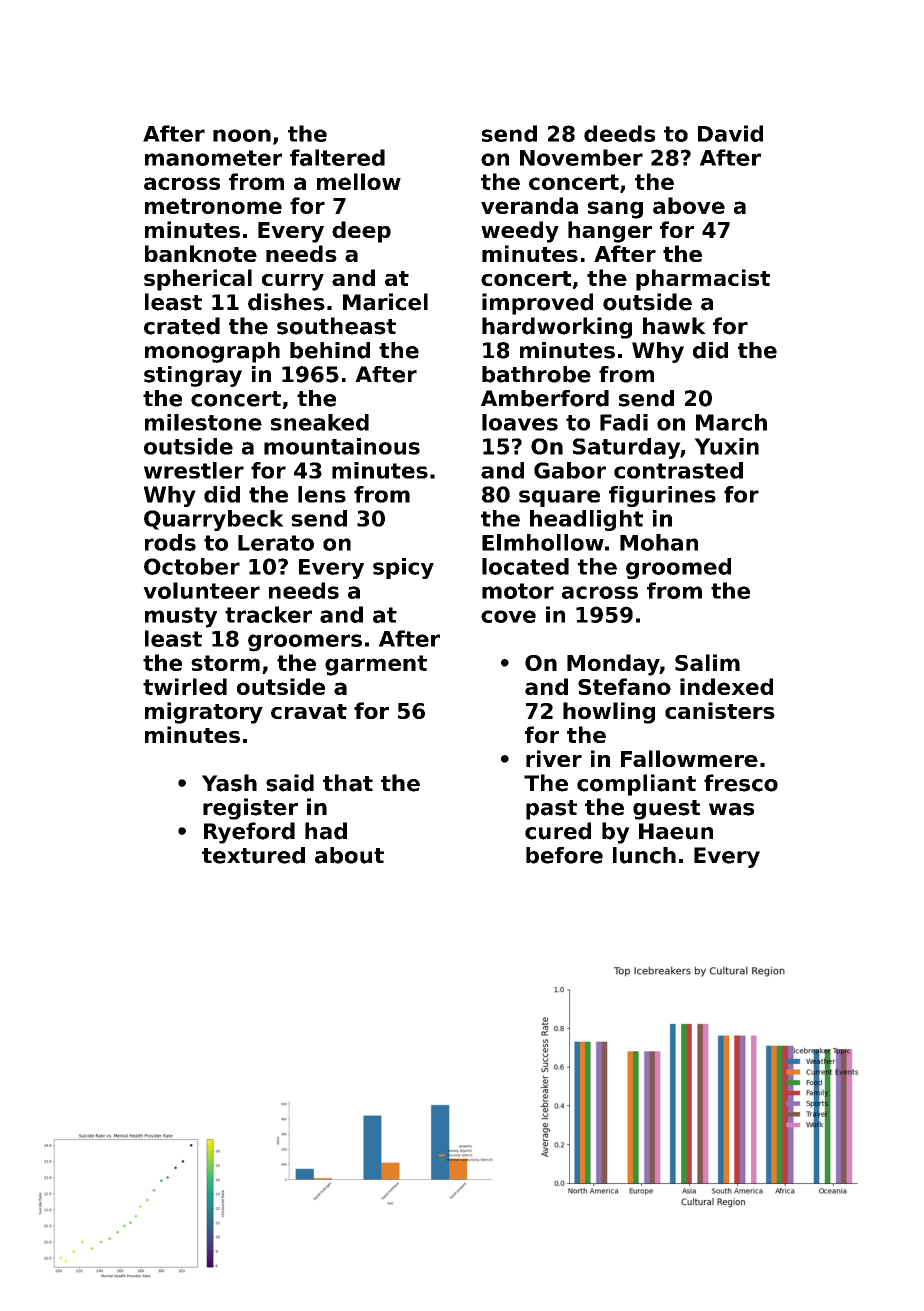 This page has height=1311, width=924. Describe the element at coordinates (564, 855) in the page. I see `before` at that location.
